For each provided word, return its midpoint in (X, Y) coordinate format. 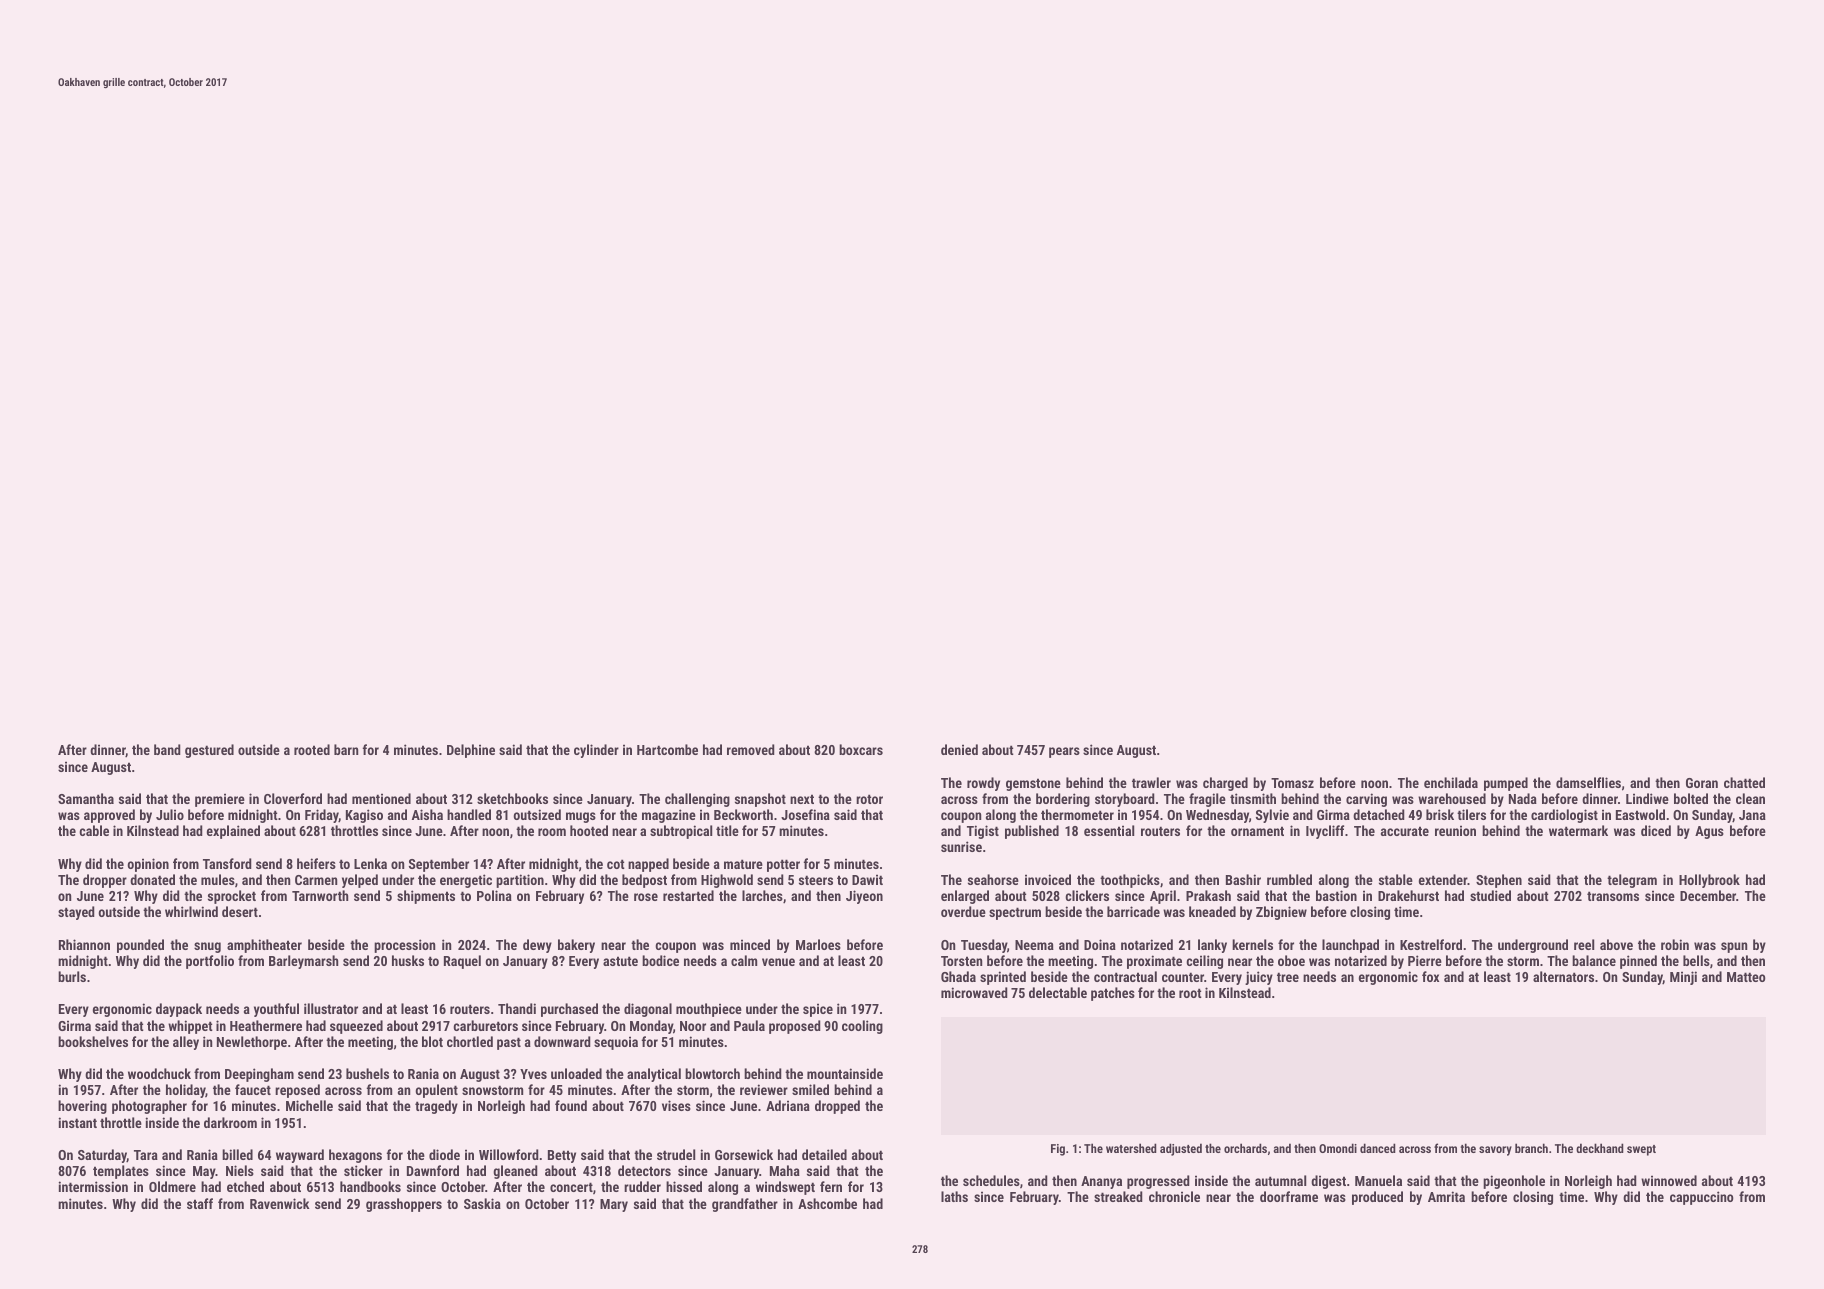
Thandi (517, 1008)
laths (954, 1196)
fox (1430, 976)
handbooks (370, 1186)
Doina (1100, 944)
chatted (1744, 782)
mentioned (381, 798)
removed (751, 749)
